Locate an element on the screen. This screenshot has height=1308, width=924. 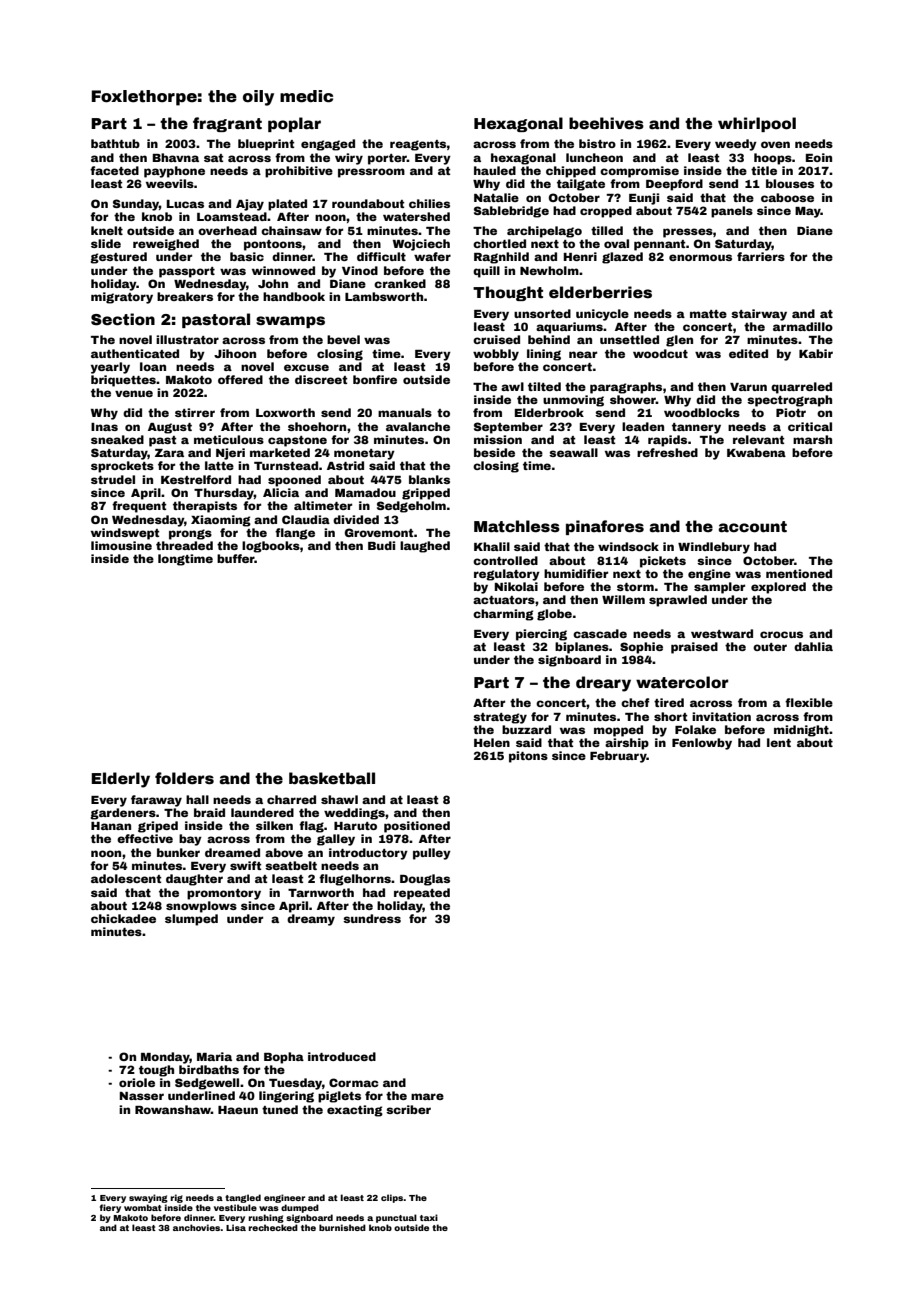
Fenlowby is located at coordinates (702, 744).
